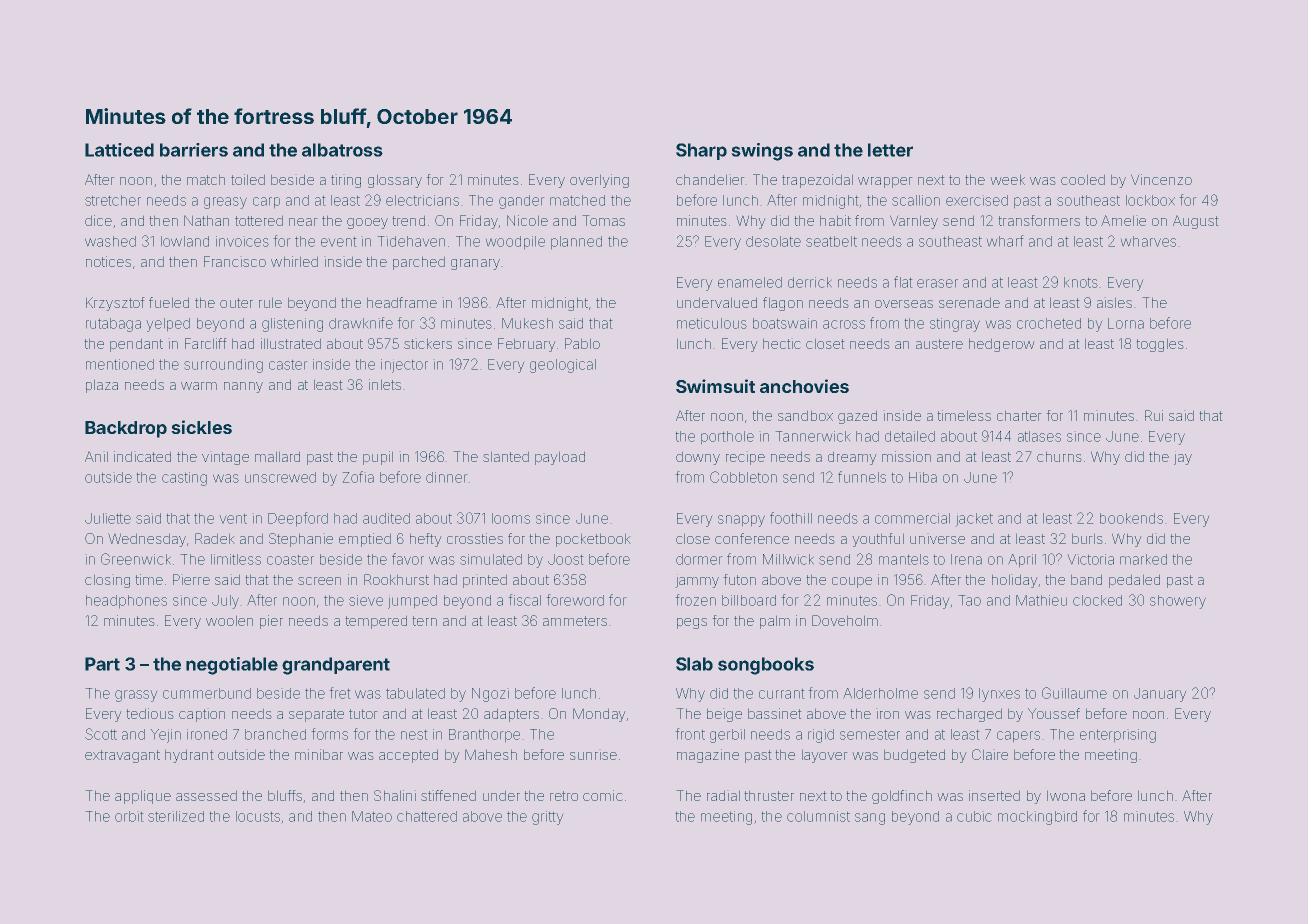 The width and height of the screenshot is (1308, 924). What do you see at coordinates (701, 151) in the screenshot?
I see `Sharp` at bounding box center [701, 151].
